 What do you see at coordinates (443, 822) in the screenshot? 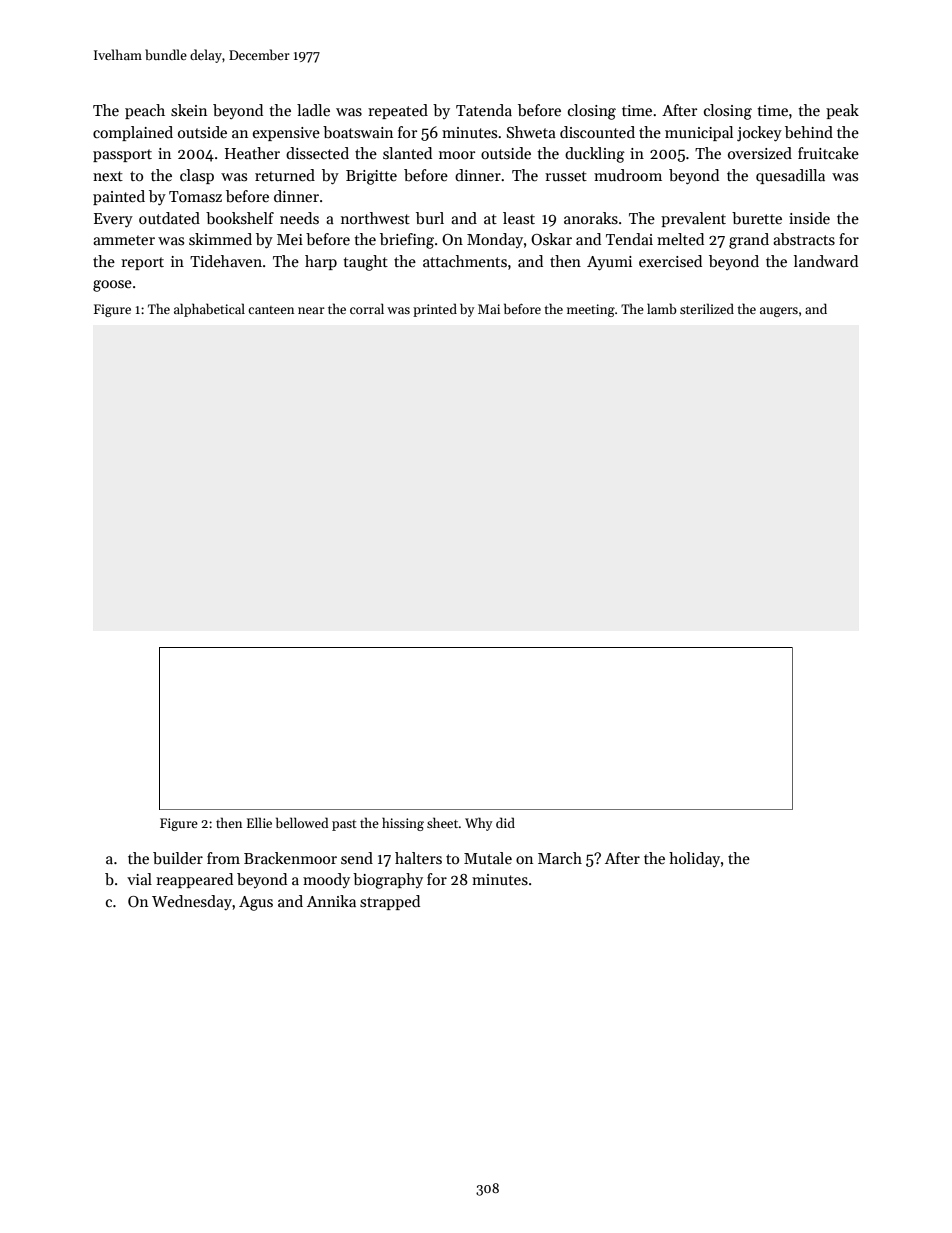
I see `sheet` at bounding box center [443, 822].
